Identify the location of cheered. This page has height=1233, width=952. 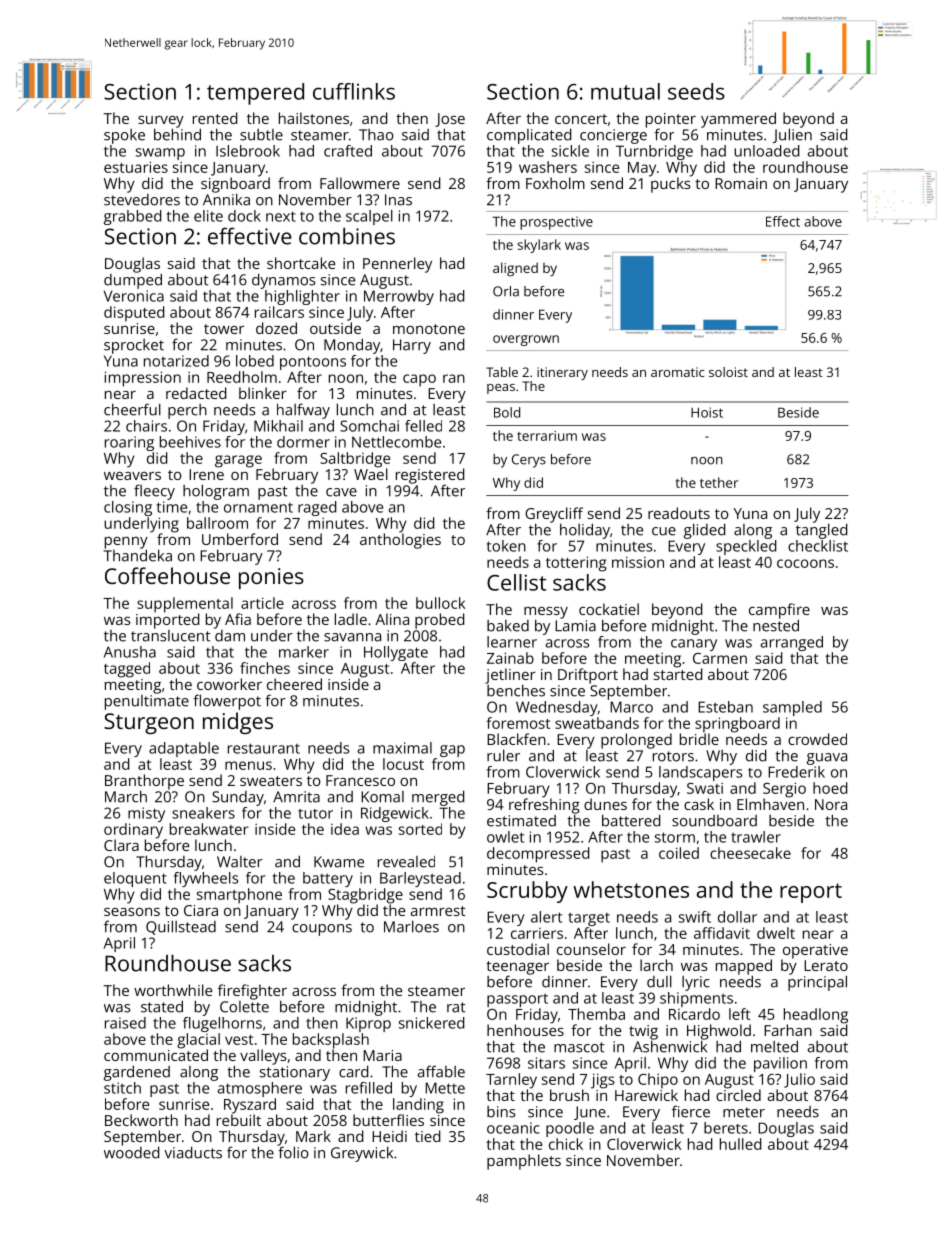
(294, 684).
